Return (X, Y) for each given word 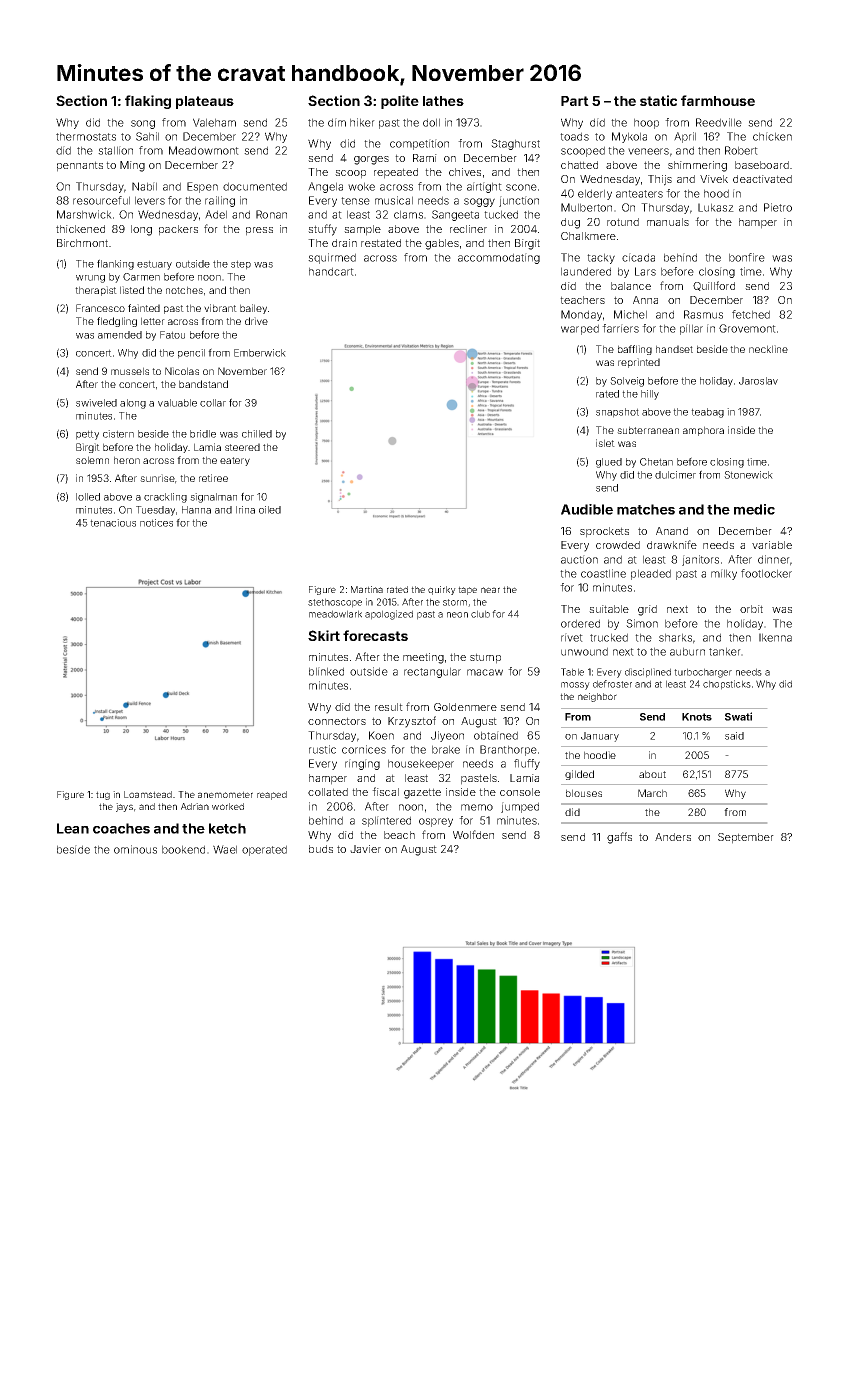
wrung (90, 279)
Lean (73, 828)
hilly (650, 395)
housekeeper (421, 764)
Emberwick (260, 353)
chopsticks (727, 685)
